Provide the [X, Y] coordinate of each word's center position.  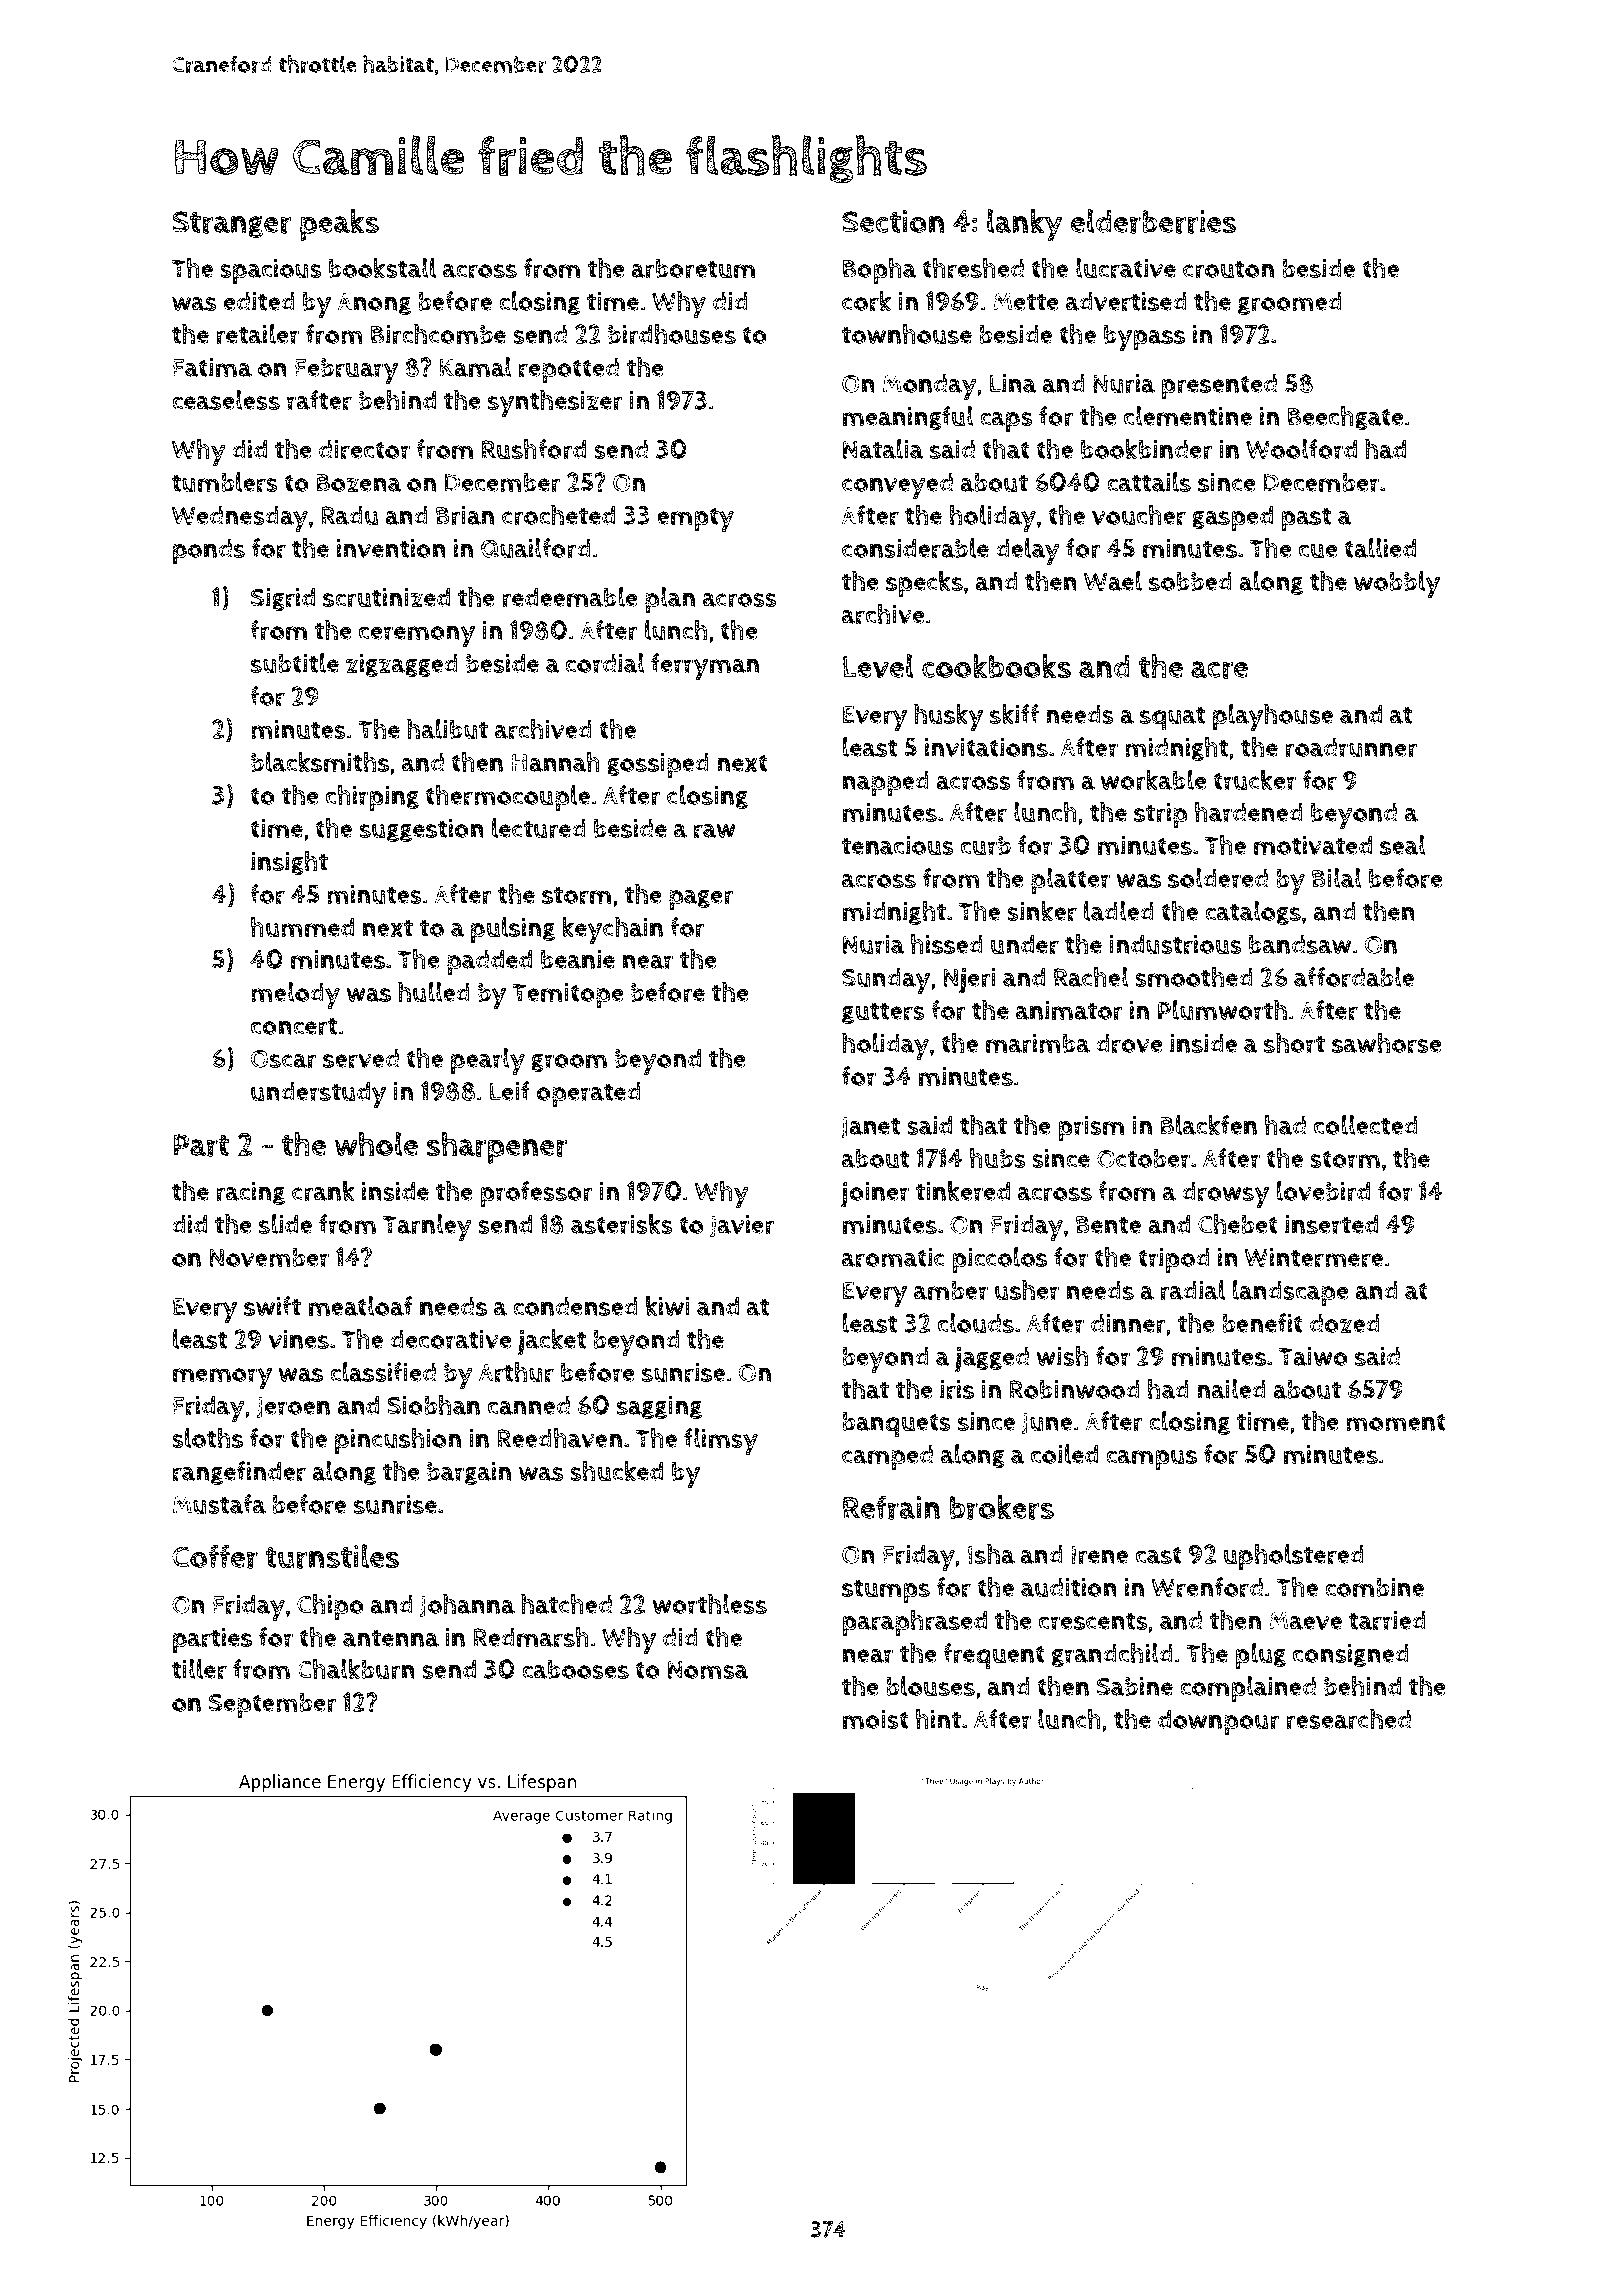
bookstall [382, 268]
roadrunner [1351, 747]
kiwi [668, 1306]
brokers [1002, 1507]
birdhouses [672, 334]
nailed [1231, 1389]
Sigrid [283, 599]
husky [948, 717]
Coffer [215, 1556]
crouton [1228, 269]
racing [250, 1193]
